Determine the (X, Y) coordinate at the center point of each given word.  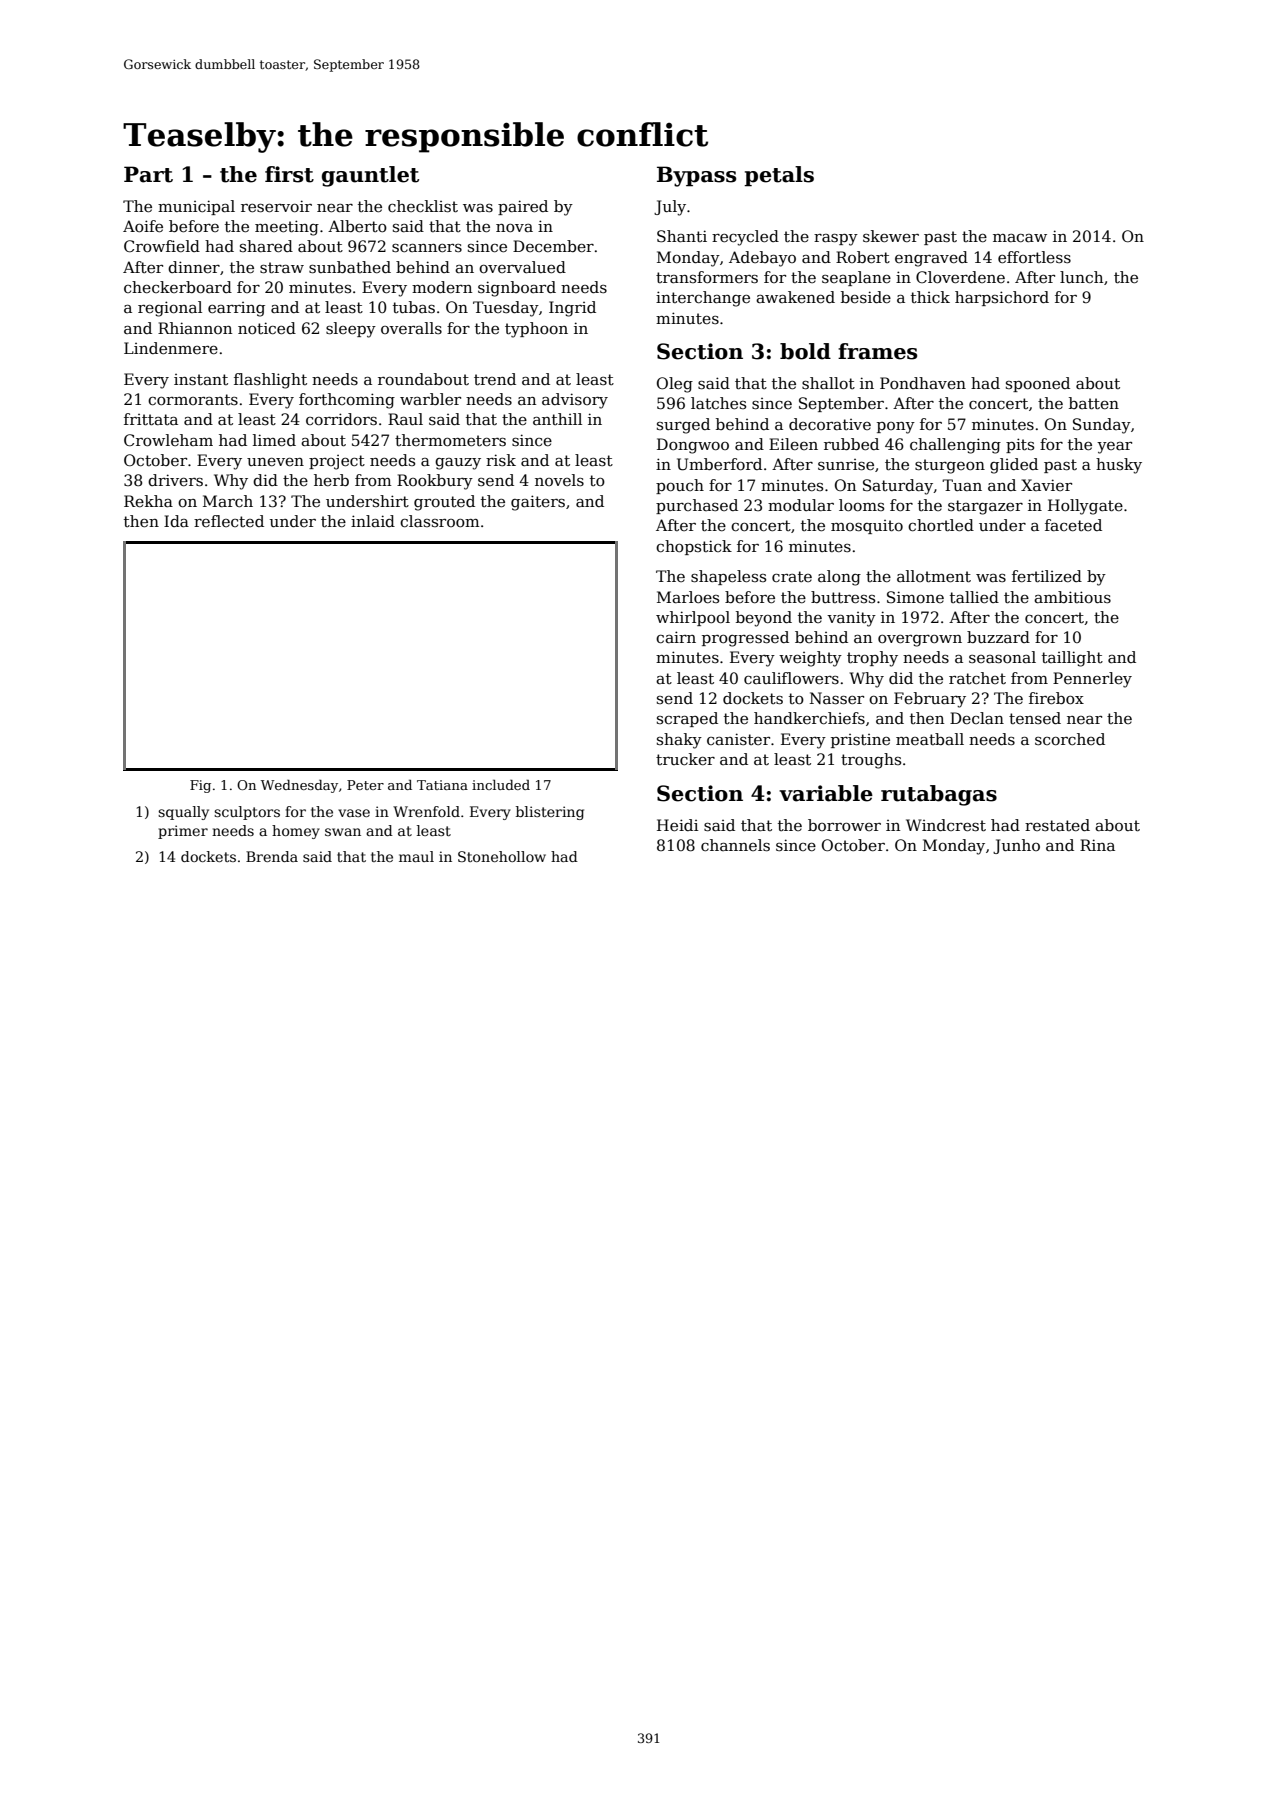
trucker (685, 759)
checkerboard (178, 287)
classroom (440, 521)
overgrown (920, 641)
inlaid (373, 521)
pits (1020, 445)
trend (495, 379)
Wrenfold (426, 811)
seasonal (1002, 657)
